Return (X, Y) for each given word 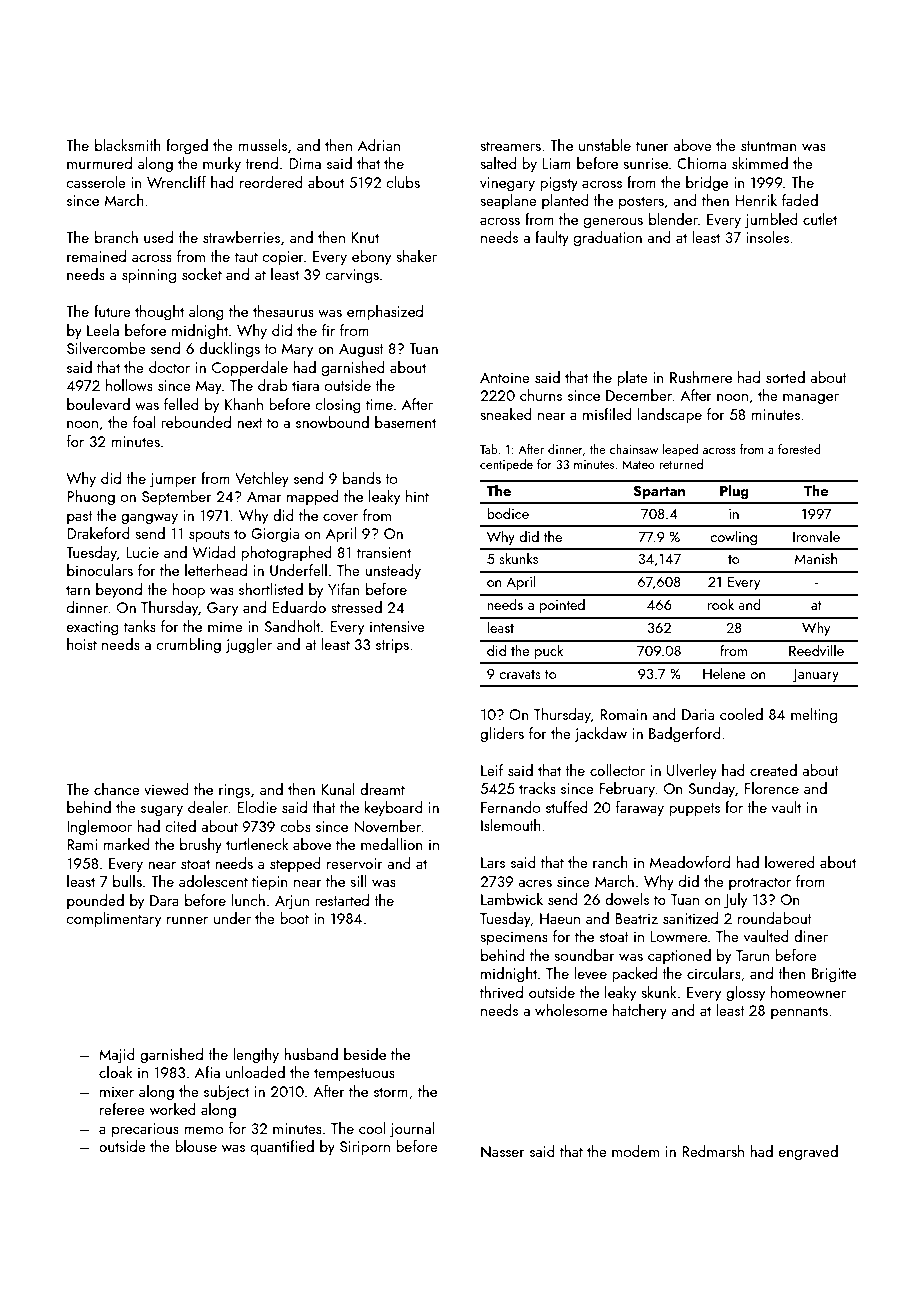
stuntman (769, 146)
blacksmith (128, 145)
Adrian (379, 145)
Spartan (659, 492)
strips (392, 646)
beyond (119, 591)
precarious (145, 1130)
